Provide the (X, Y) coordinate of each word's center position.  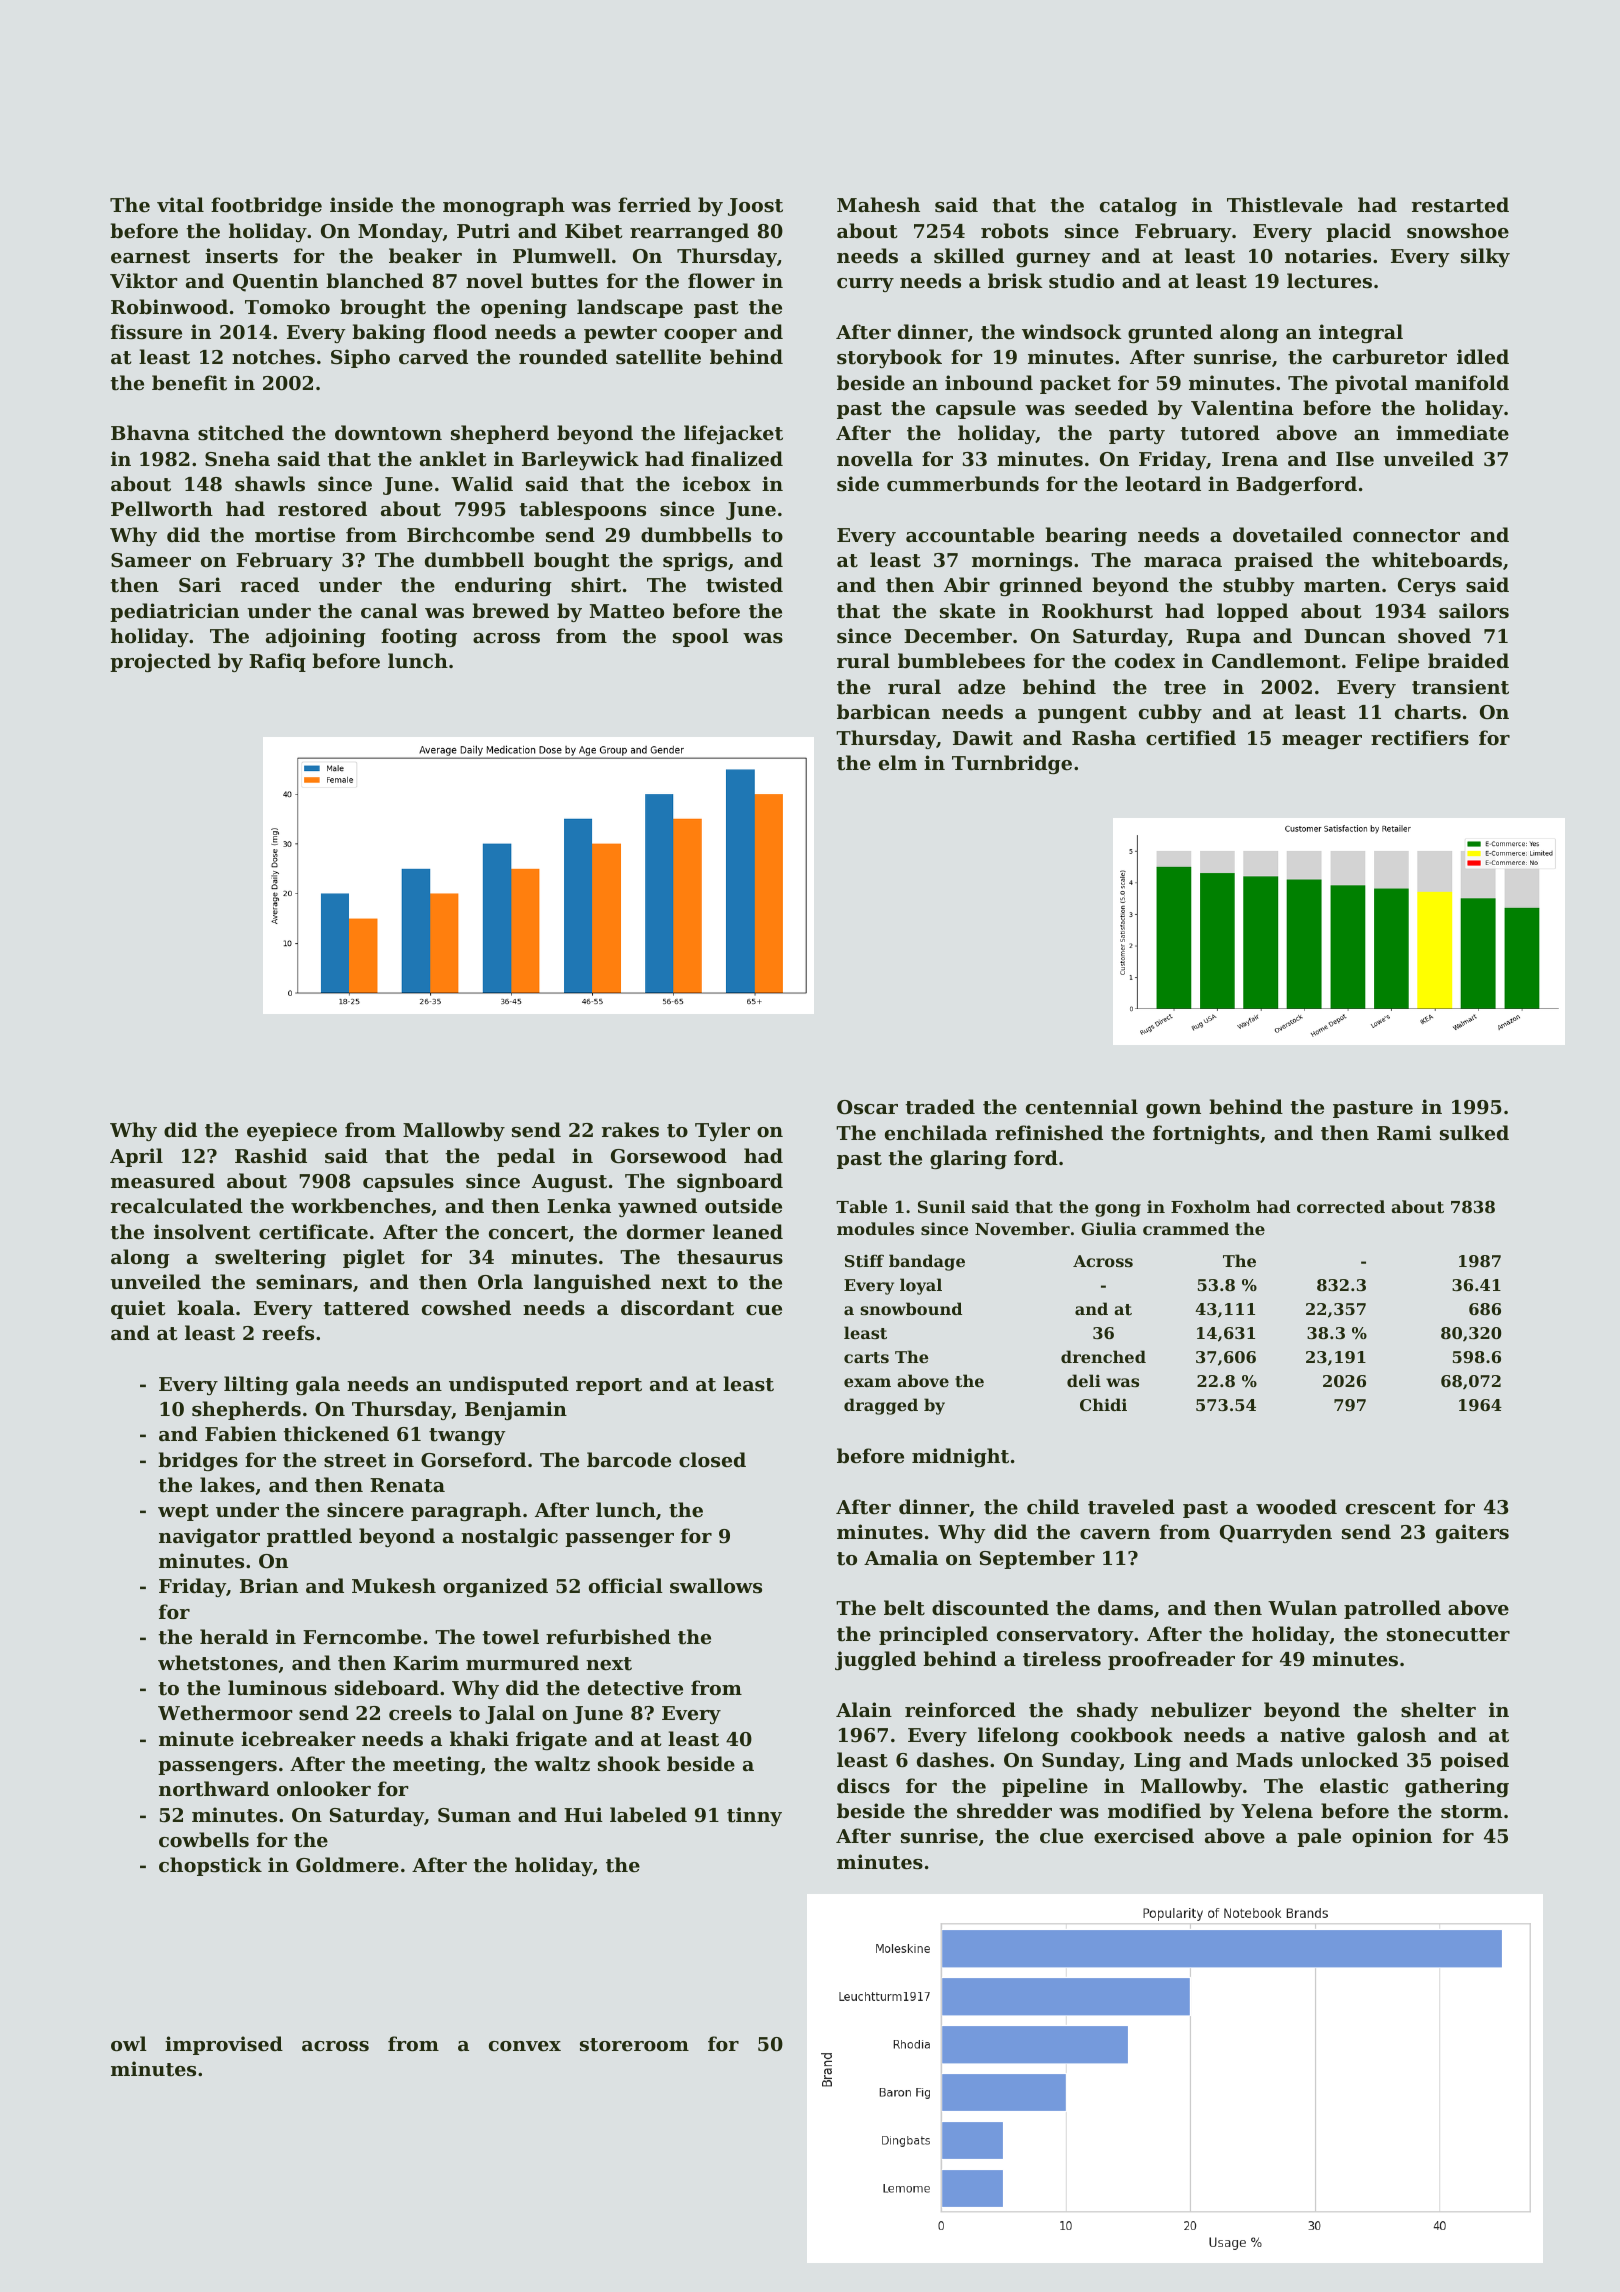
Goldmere (347, 1864)
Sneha (237, 458)
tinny (754, 1816)
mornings (1022, 561)
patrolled (1392, 1609)
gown (1173, 1111)
